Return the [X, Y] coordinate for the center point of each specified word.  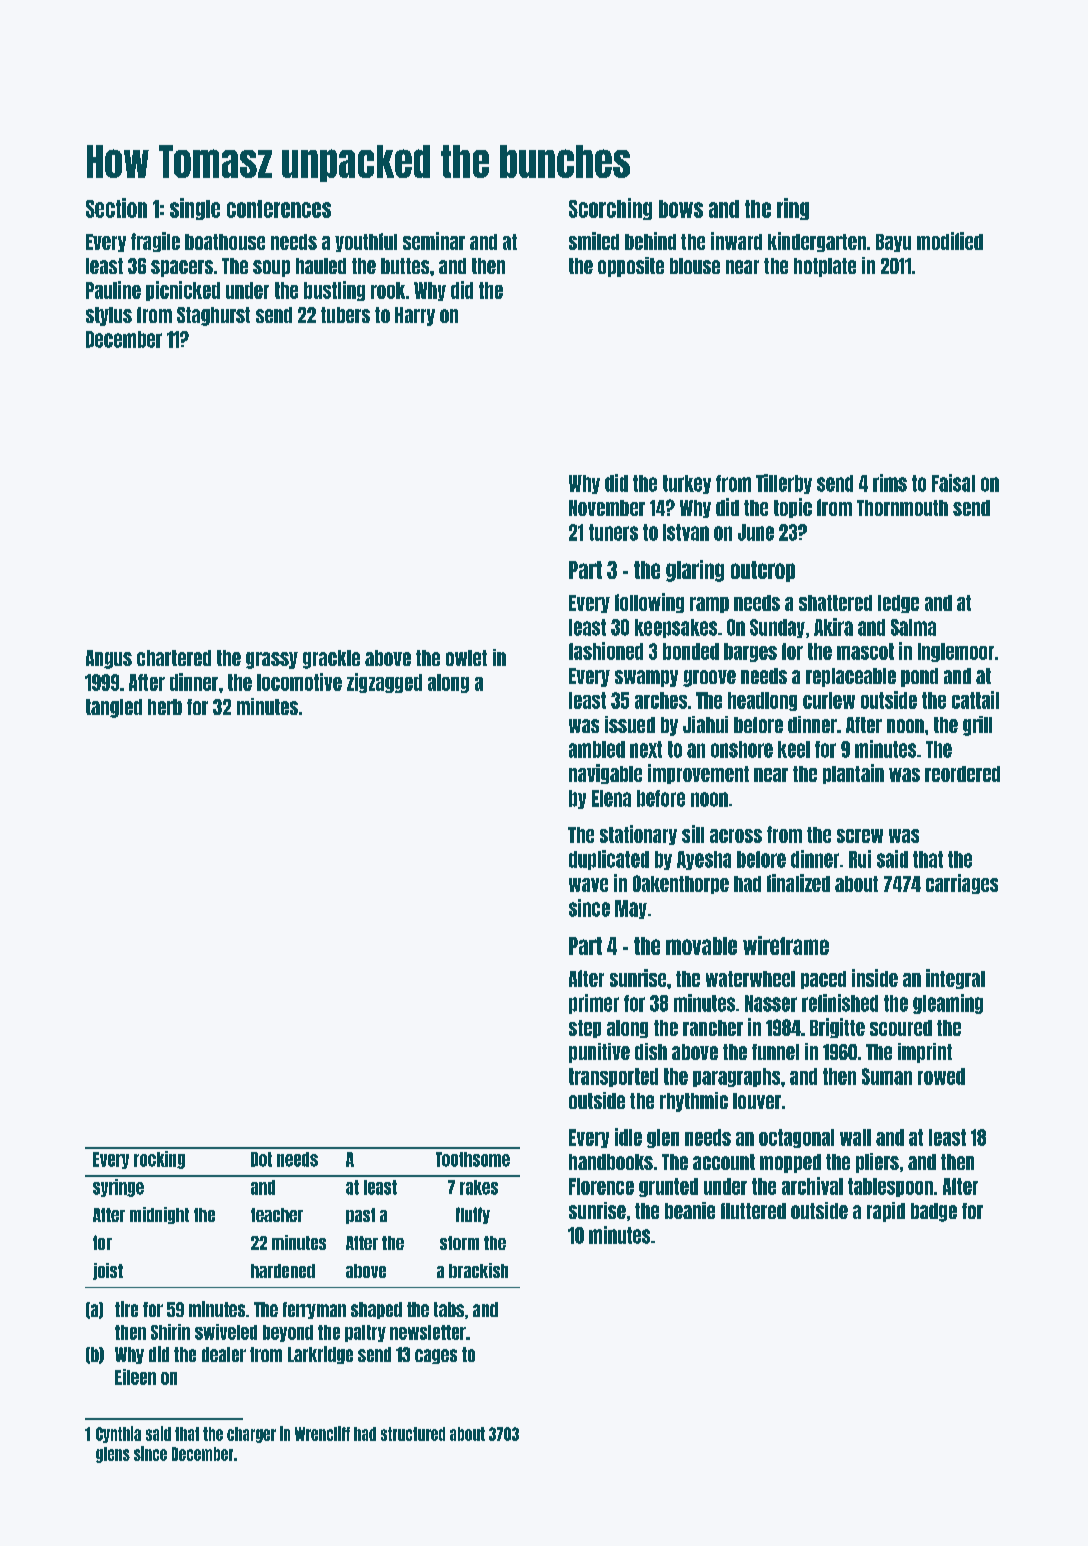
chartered [174, 658]
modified [950, 241]
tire [126, 1309]
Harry [415, 316]
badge [934, 1212]
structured [413, 1434]
